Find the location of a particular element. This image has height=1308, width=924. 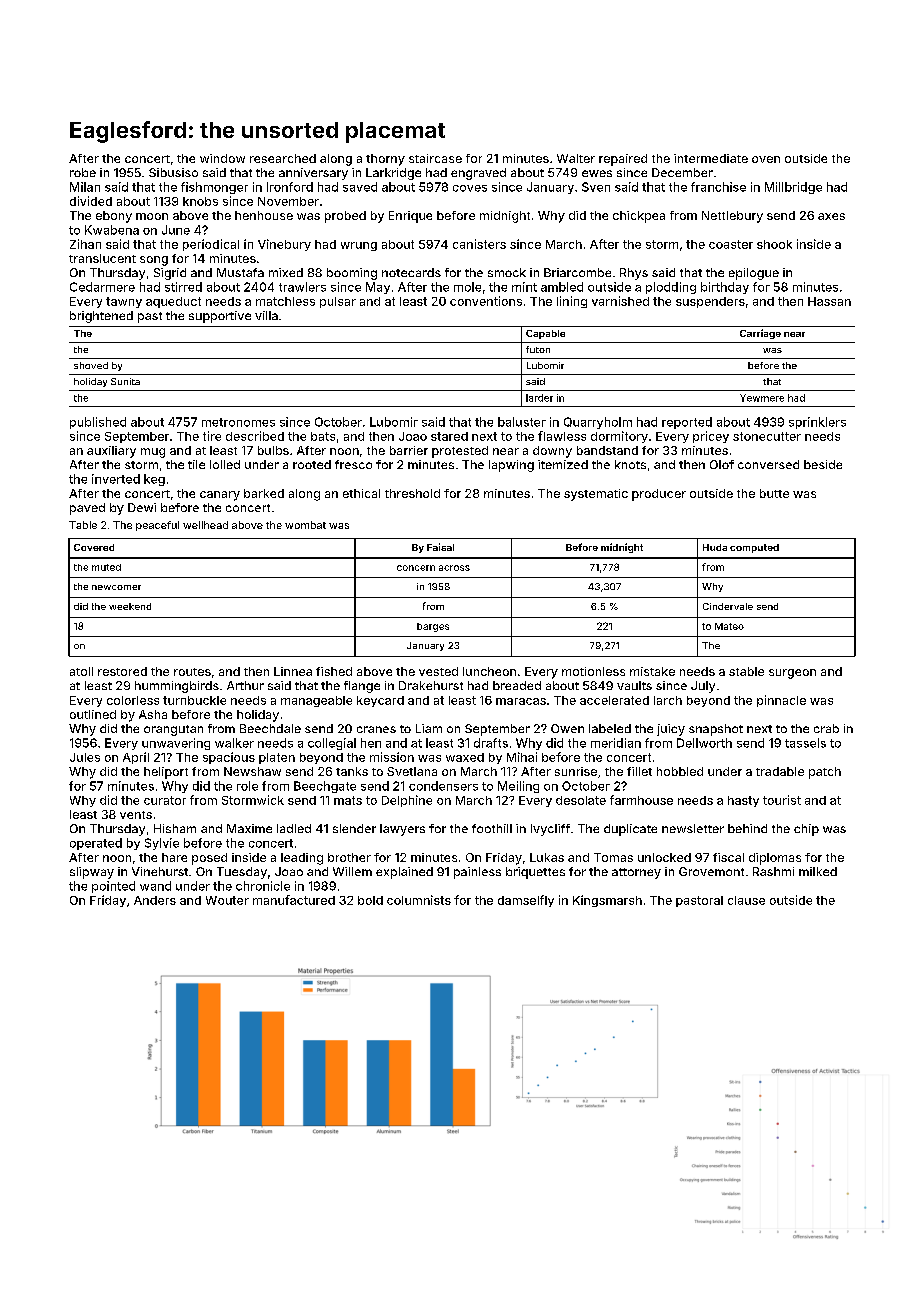

pulsar is located at coordinates (338, 302).
